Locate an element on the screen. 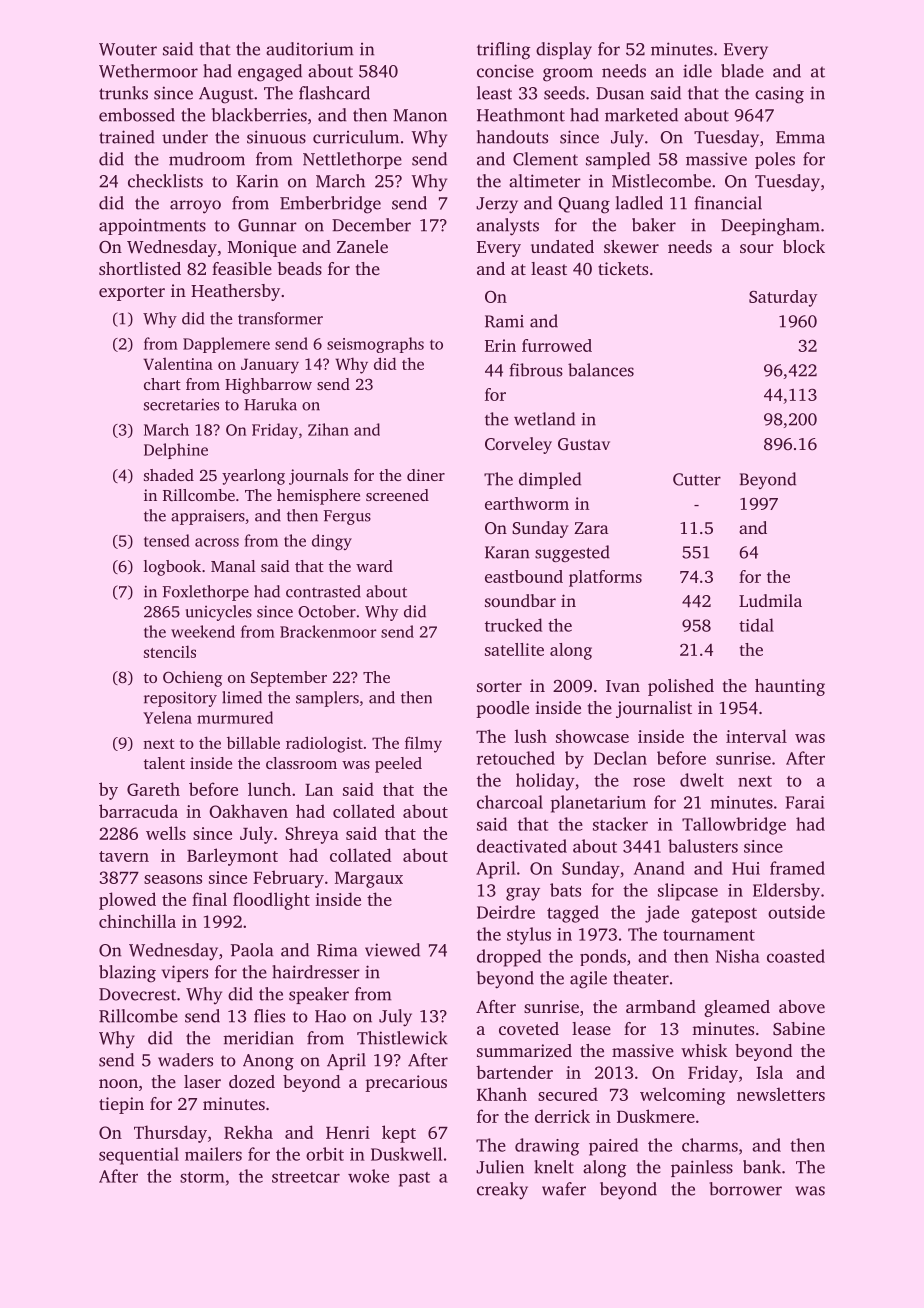  Zara is located at coordinates (591, 528).
